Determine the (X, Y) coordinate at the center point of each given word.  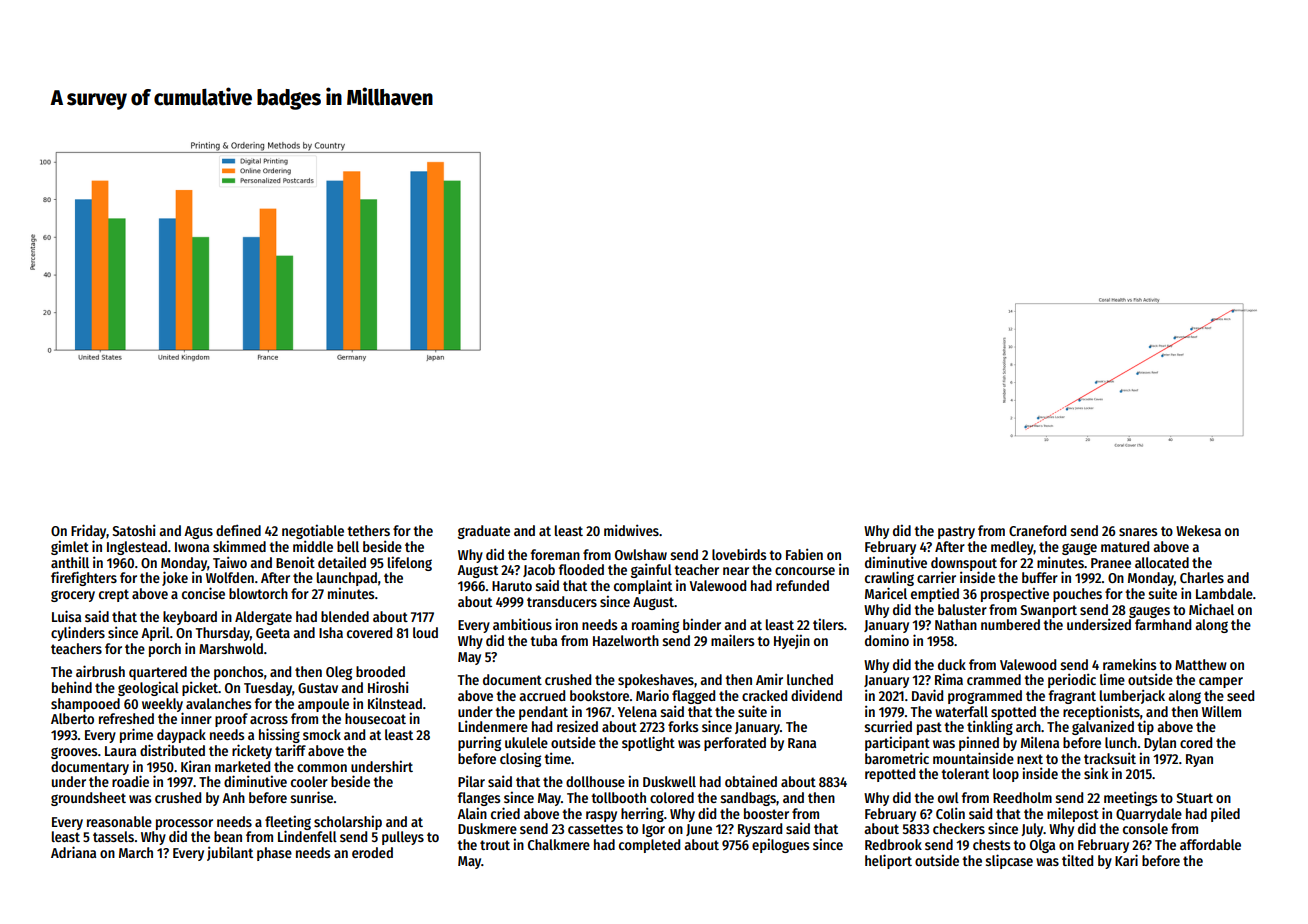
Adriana (73, 852)
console (1145, 828)
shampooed (85, 705)
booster (766, 813)
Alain (472, 813)
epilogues (780, 845)
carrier (936, 577)
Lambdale (1224, 593)
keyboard (190, 618)
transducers (562, 601)
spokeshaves (656, 681)
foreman (555, 554)
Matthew (1201, 664)
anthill (70, 562)
